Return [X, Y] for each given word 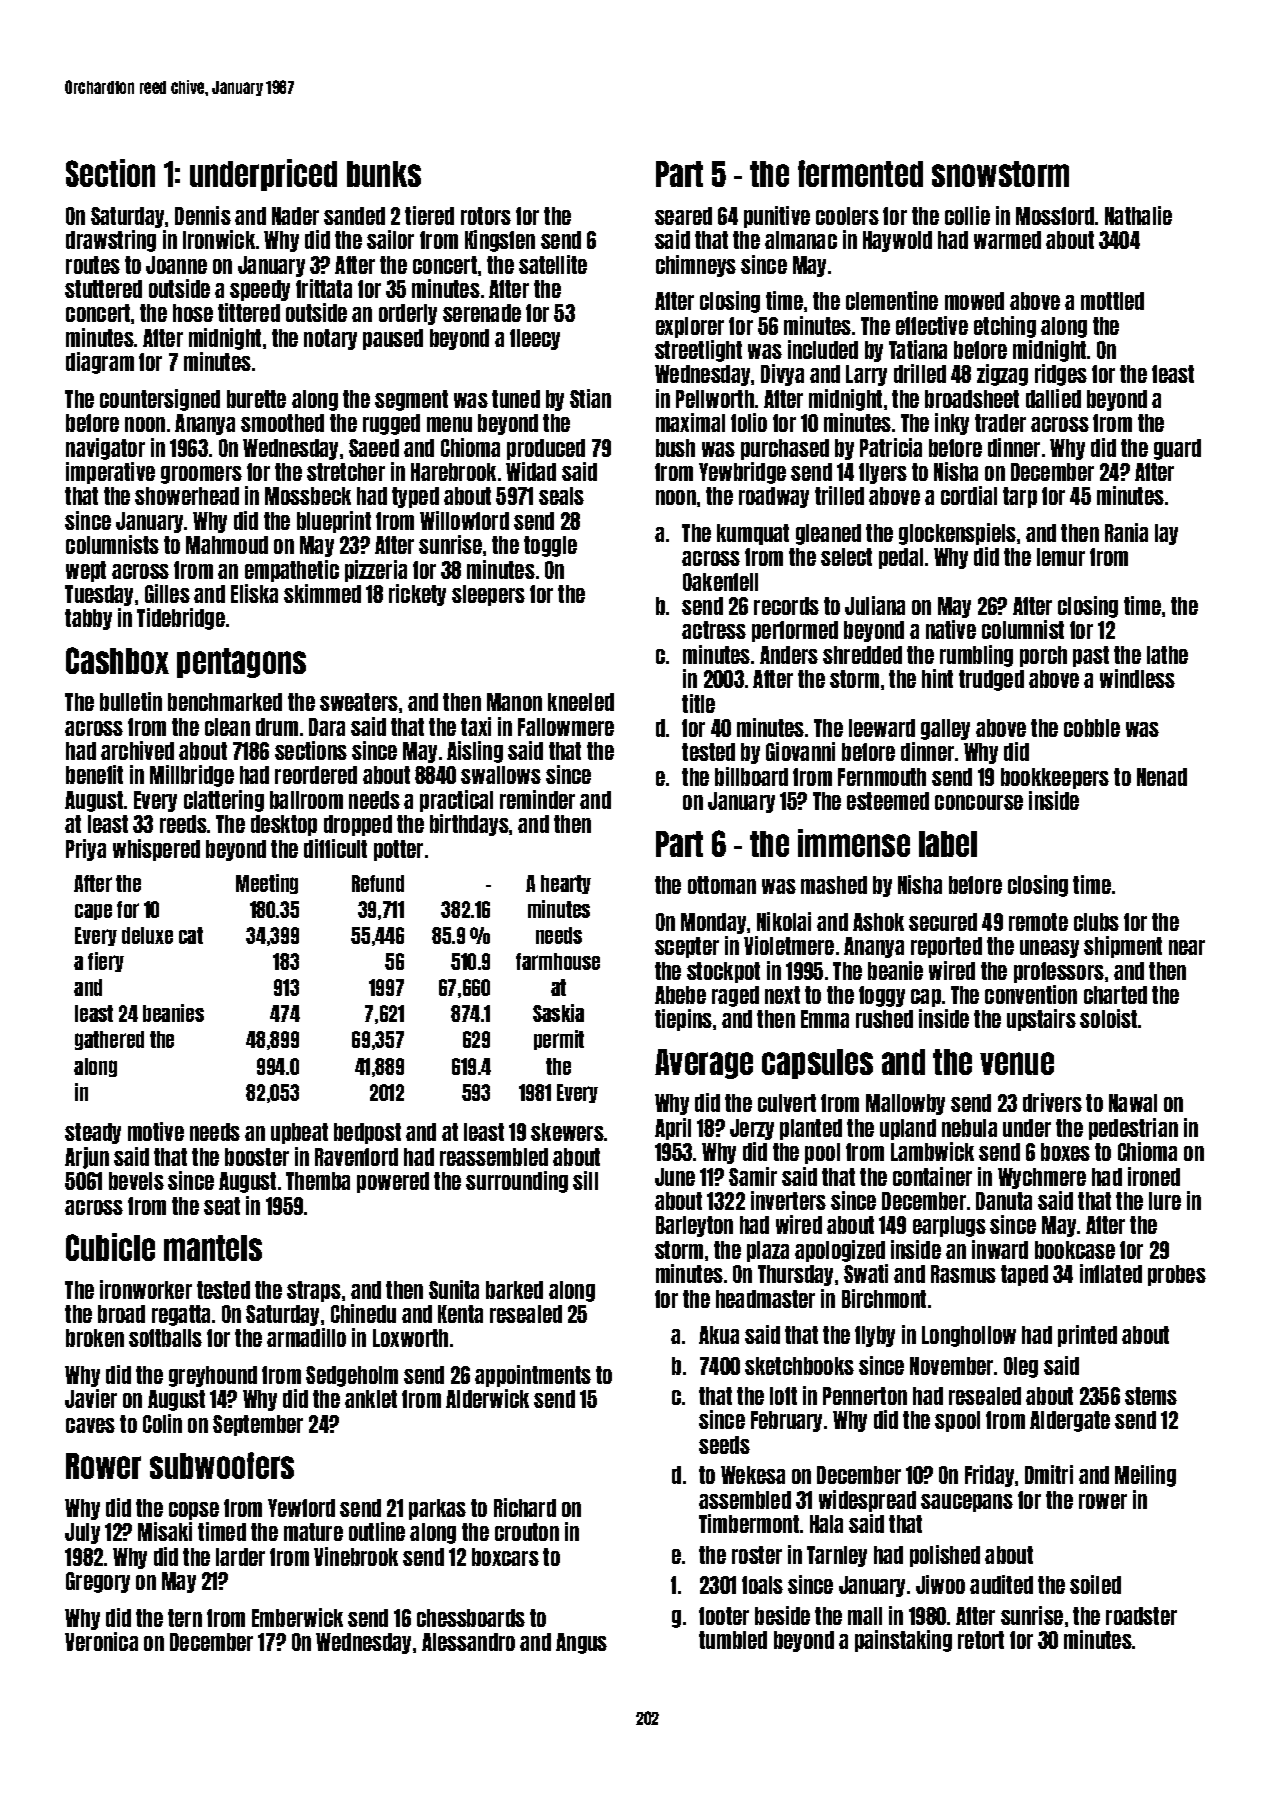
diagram [100, 363]
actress [714, 630]
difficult [335, 848]
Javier [91, 1398]
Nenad [1162, 777]
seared [683, 216]
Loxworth [410, 1338]
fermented [860, 173]
